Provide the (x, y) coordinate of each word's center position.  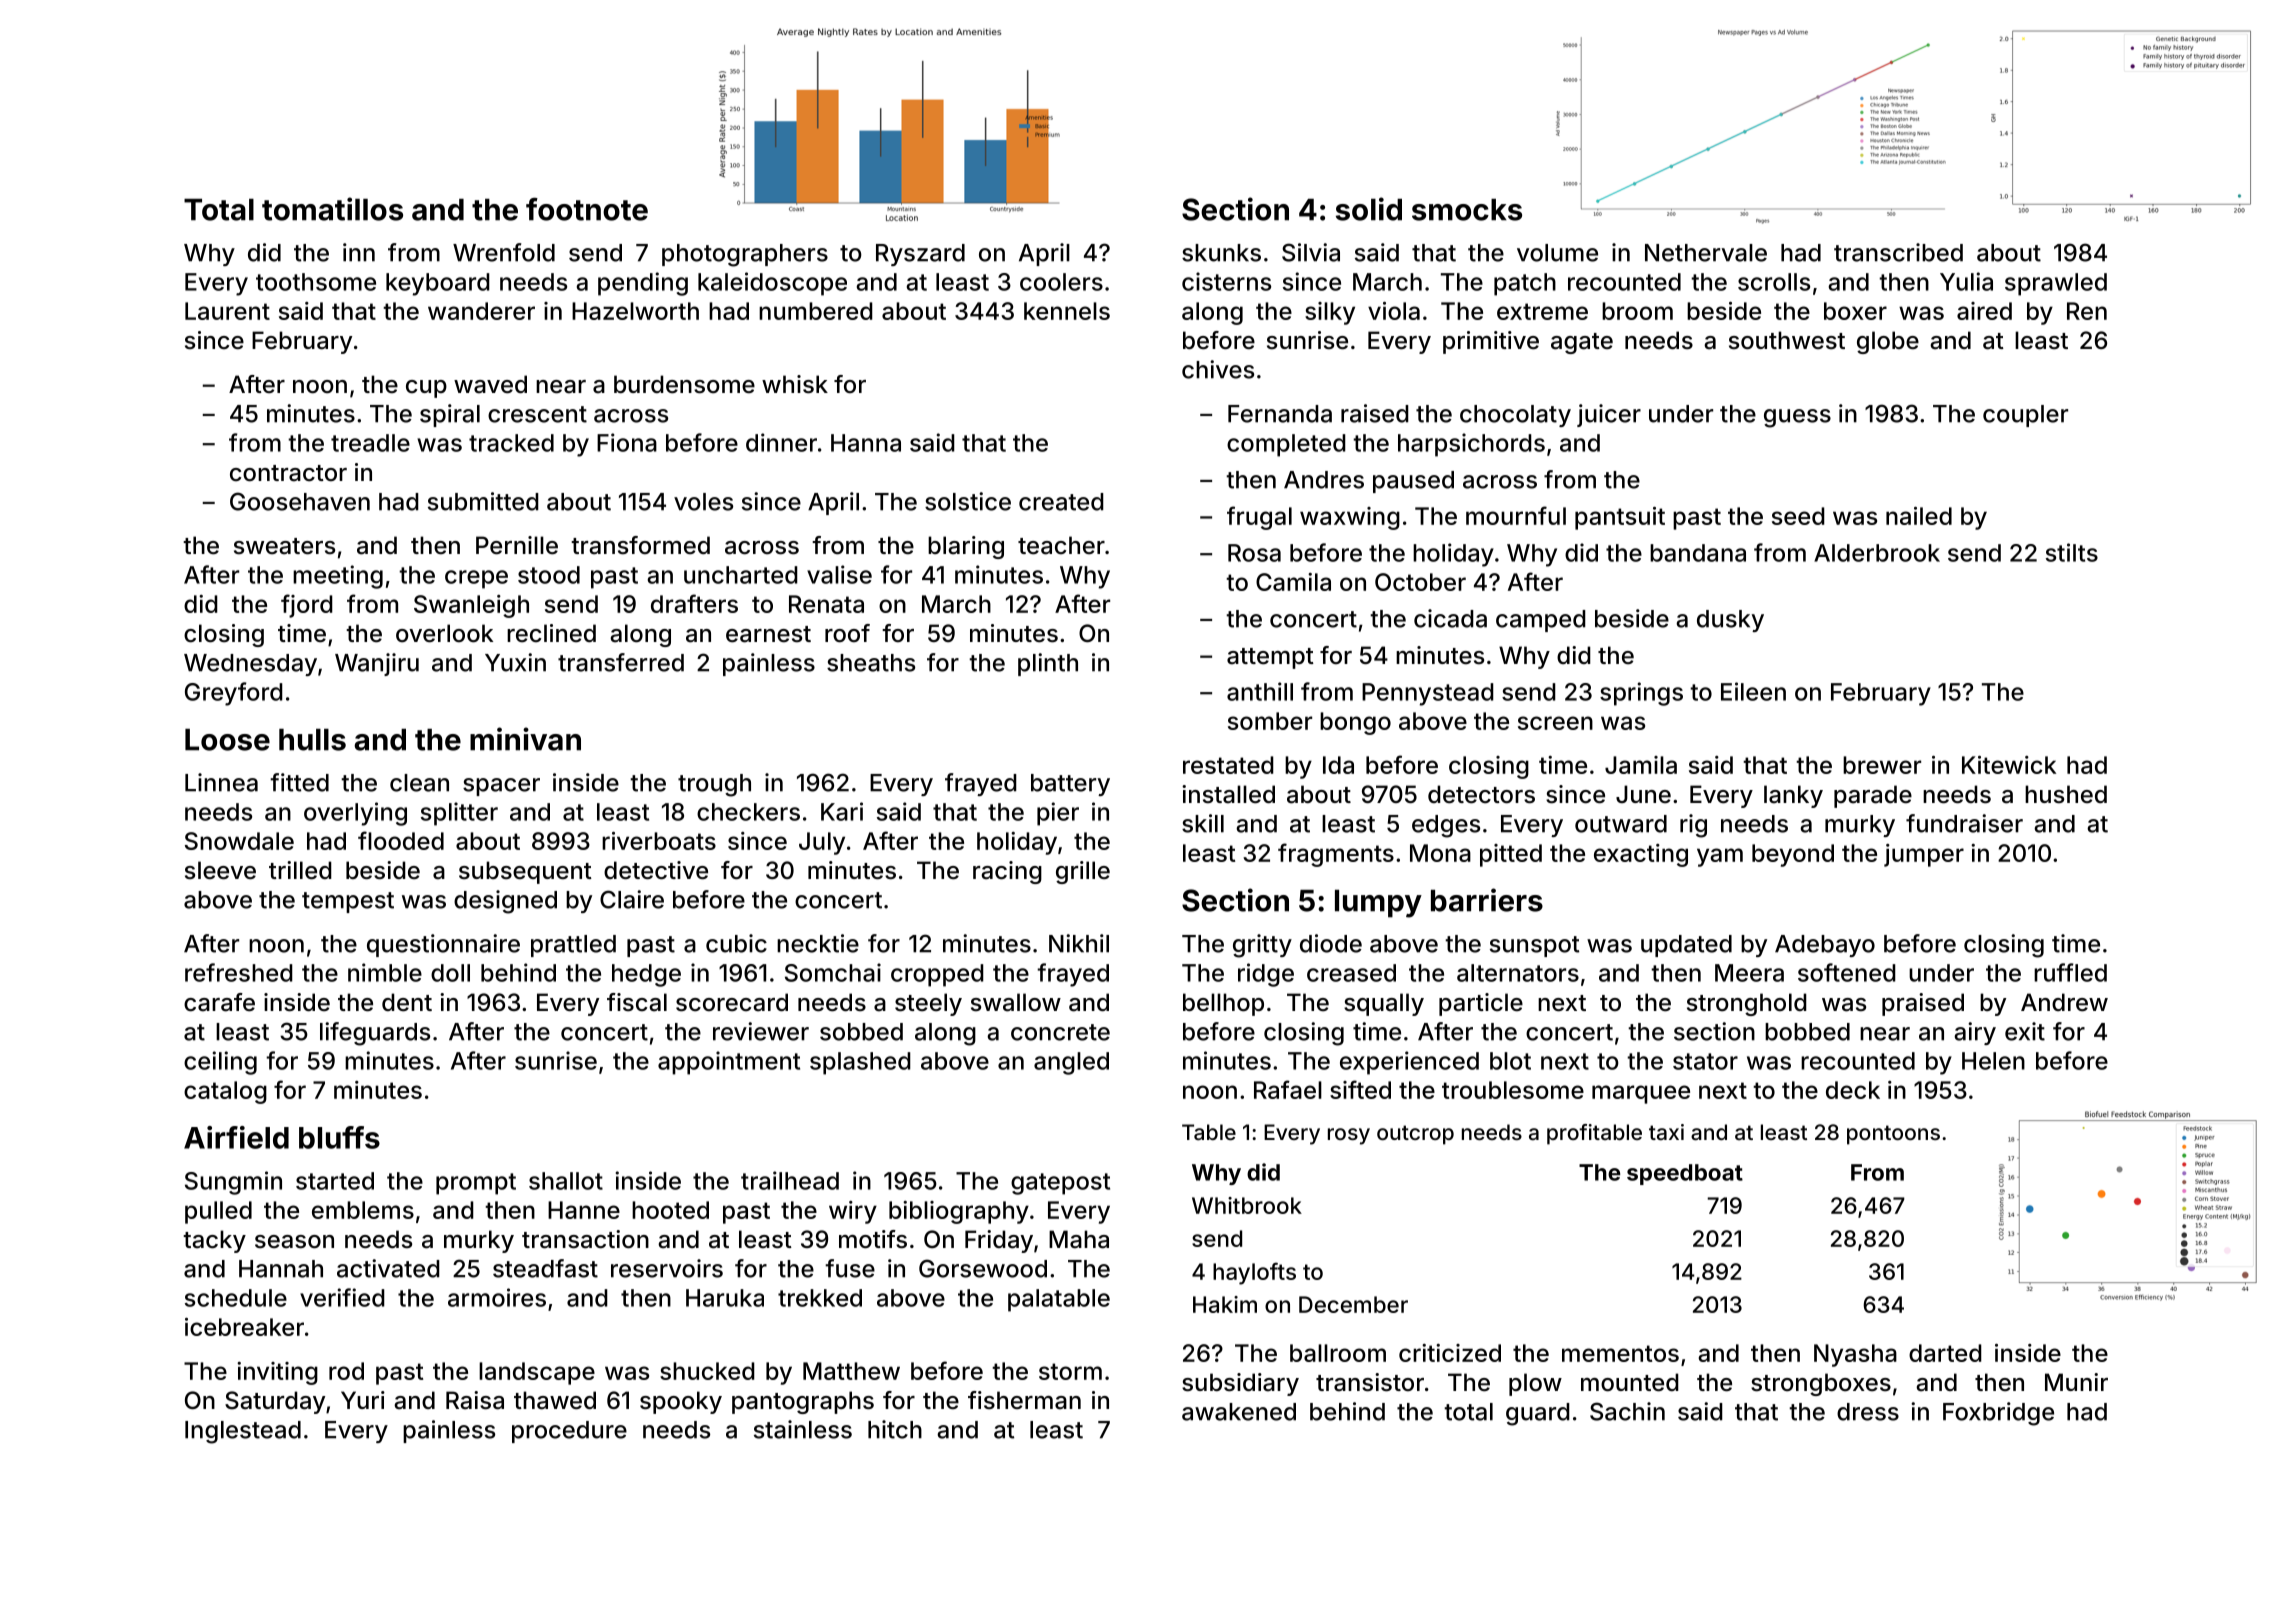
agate (1582, 343)
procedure (569, 1432)
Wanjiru (377, 664)
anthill (1260, 691)
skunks (1221, 253)
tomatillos (332, 209)
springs (1641, 694)
